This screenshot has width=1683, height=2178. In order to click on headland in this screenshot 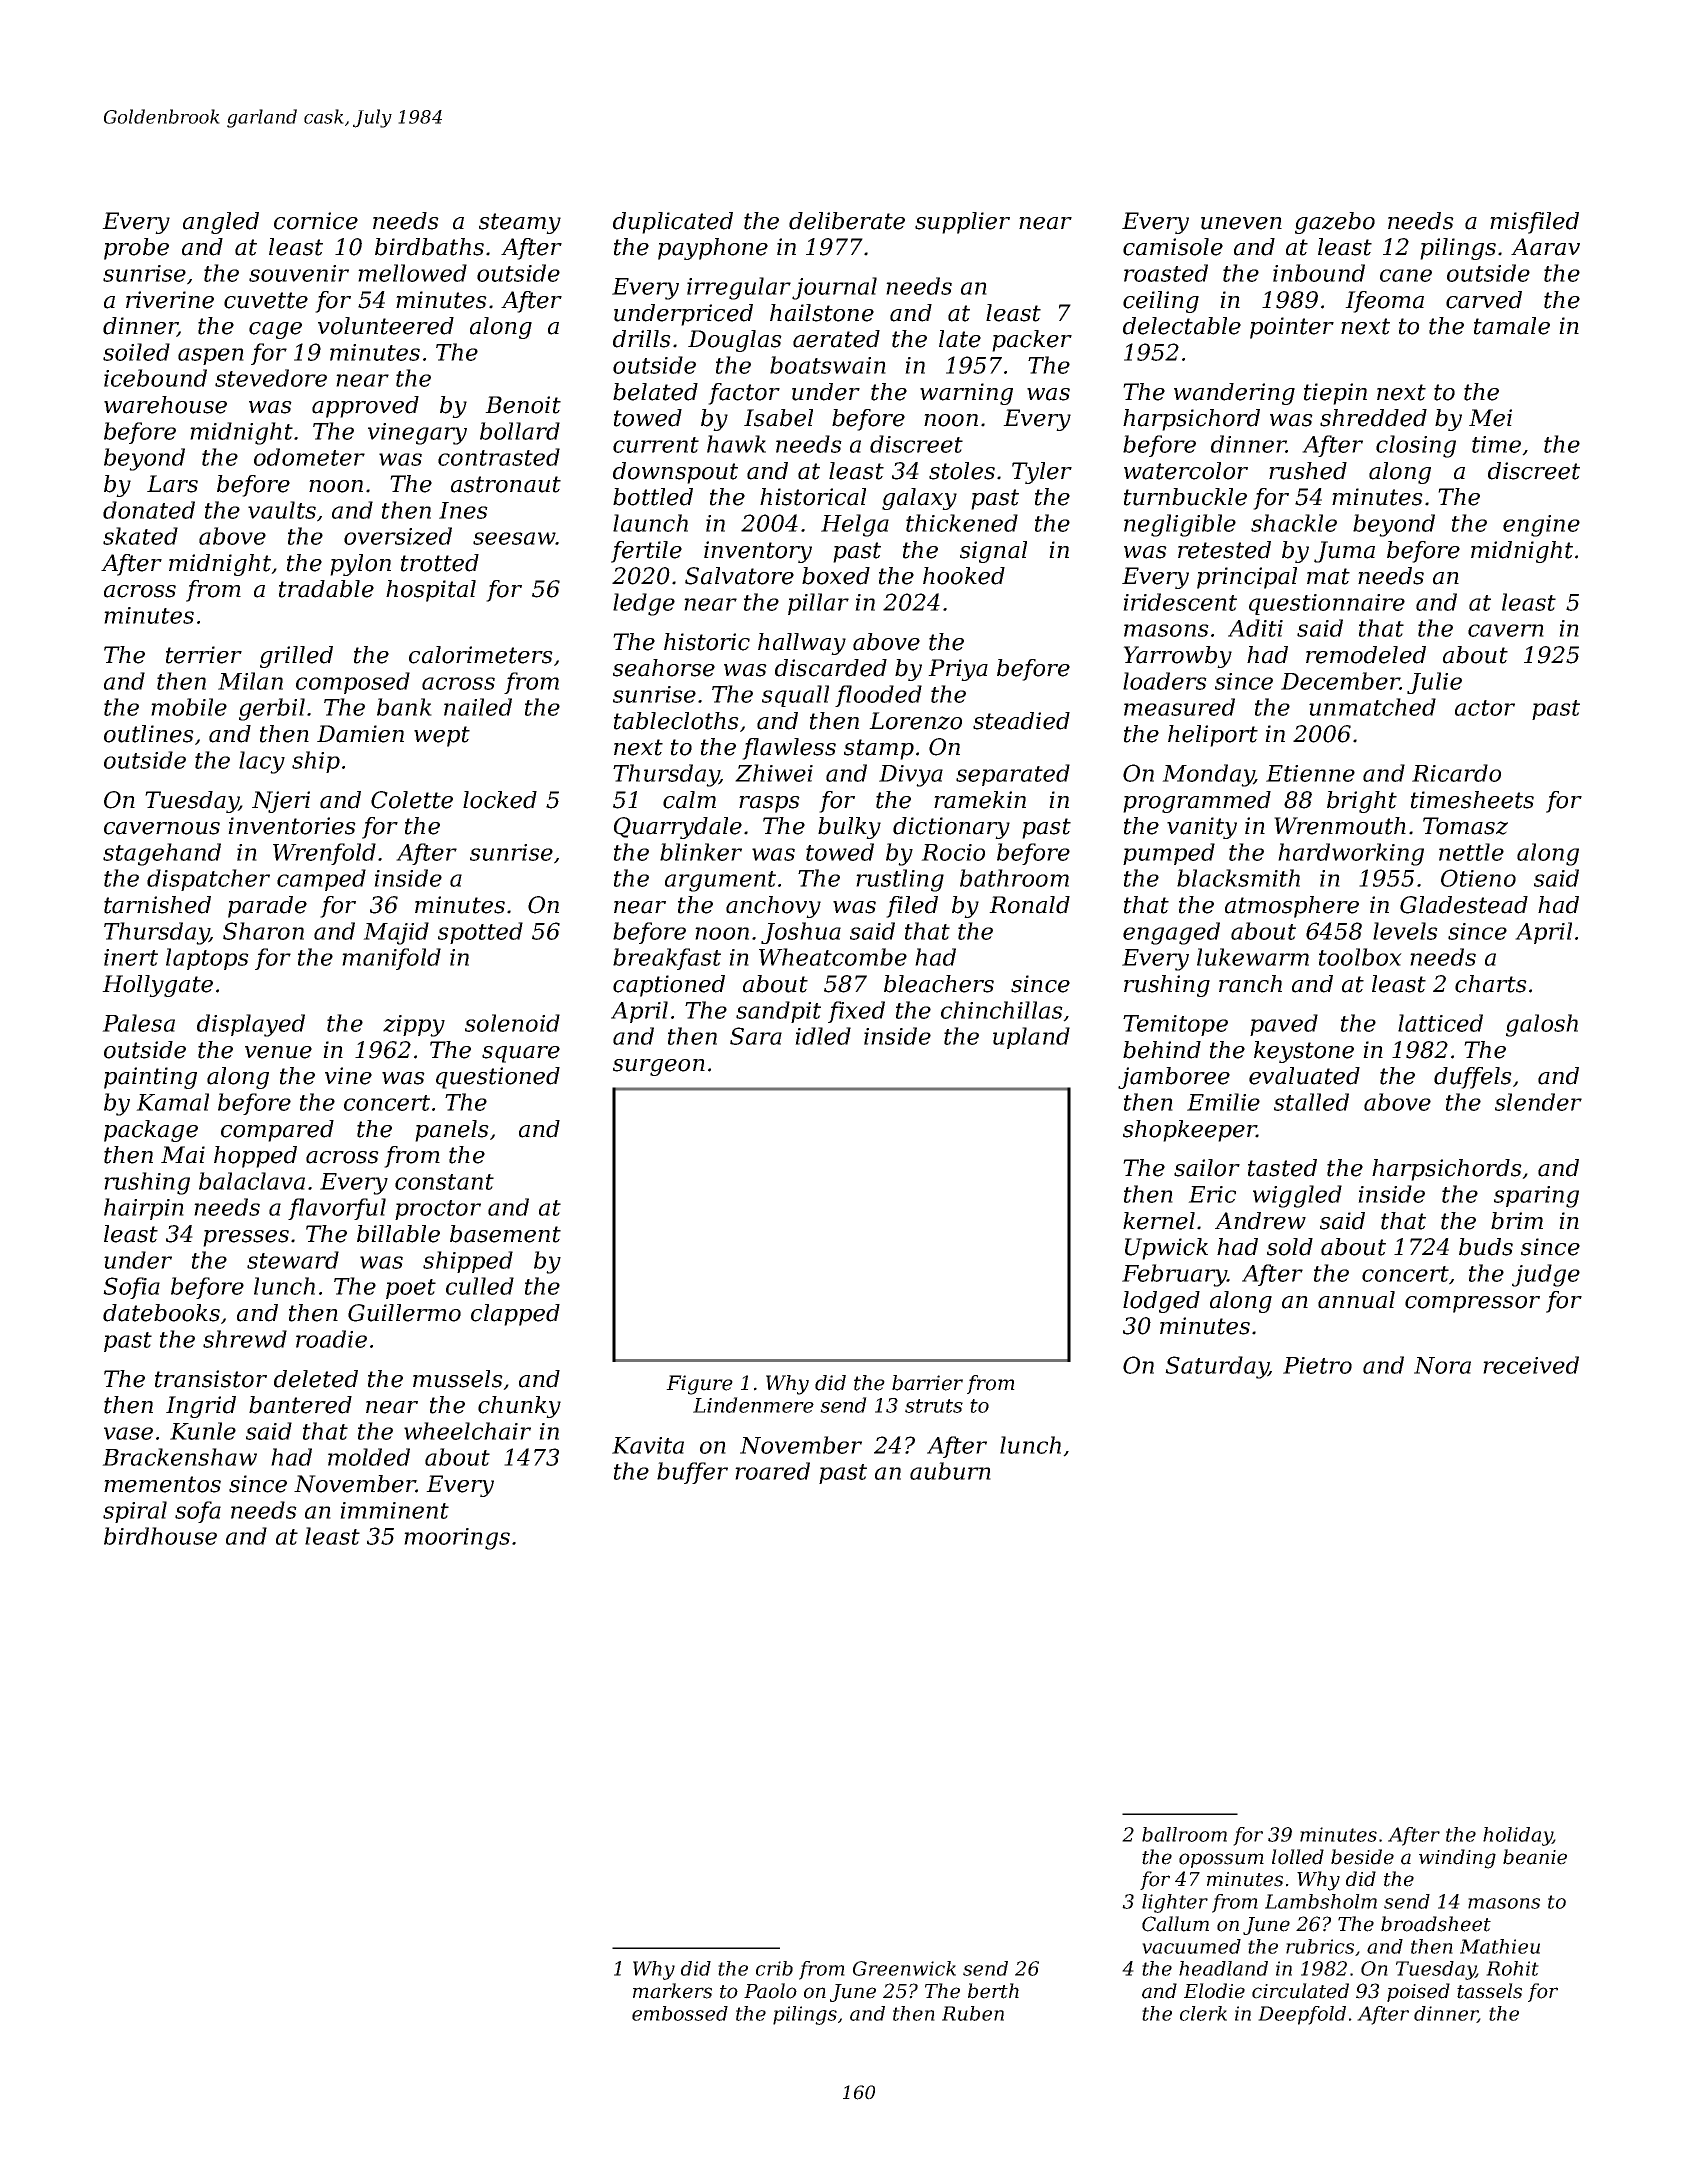, I will do `click(1223, 1968)`.
